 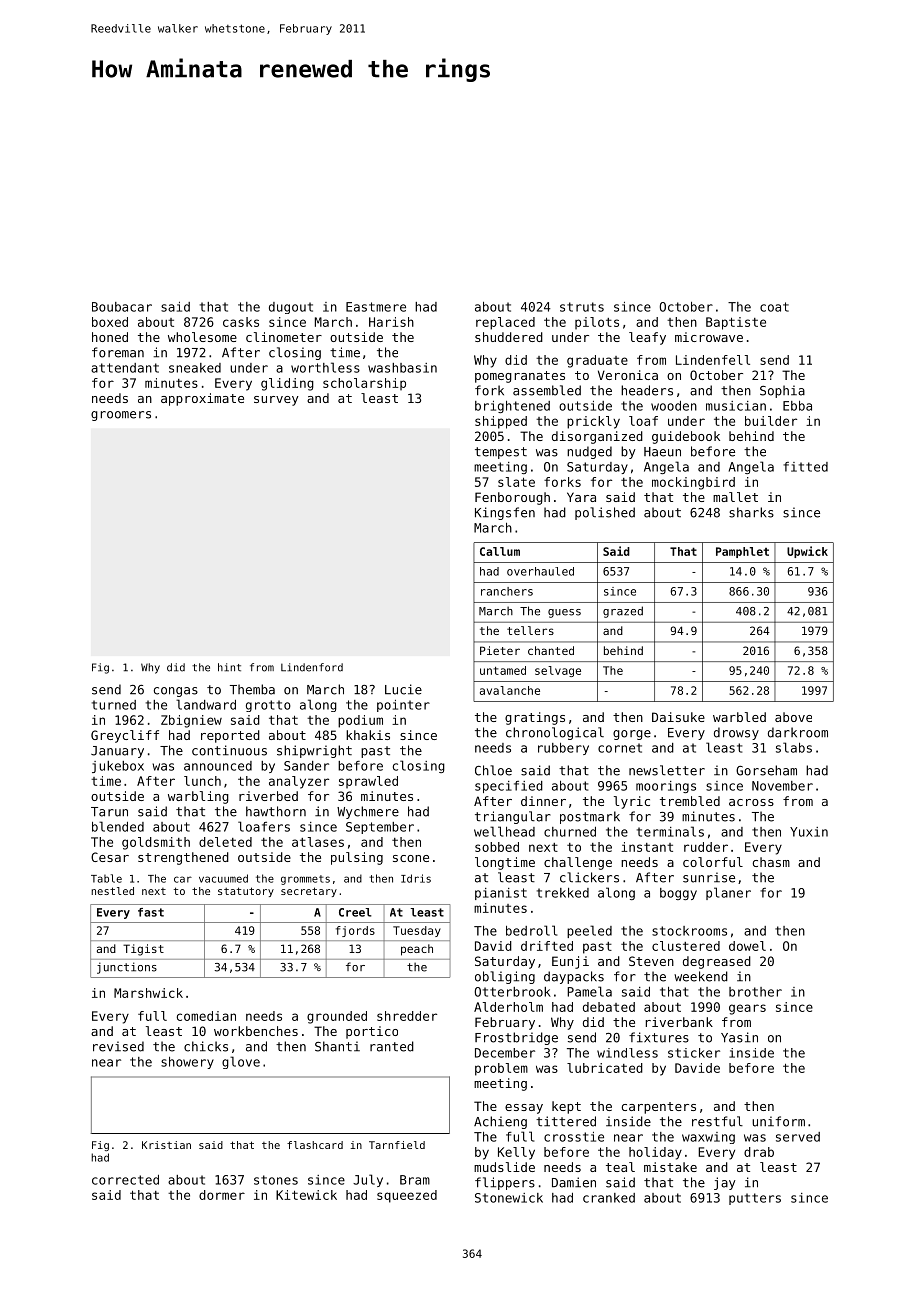 What do you see at coordinates (125, 1180) in the page?
I see `corrected` at bounding box center [125, 1180].
